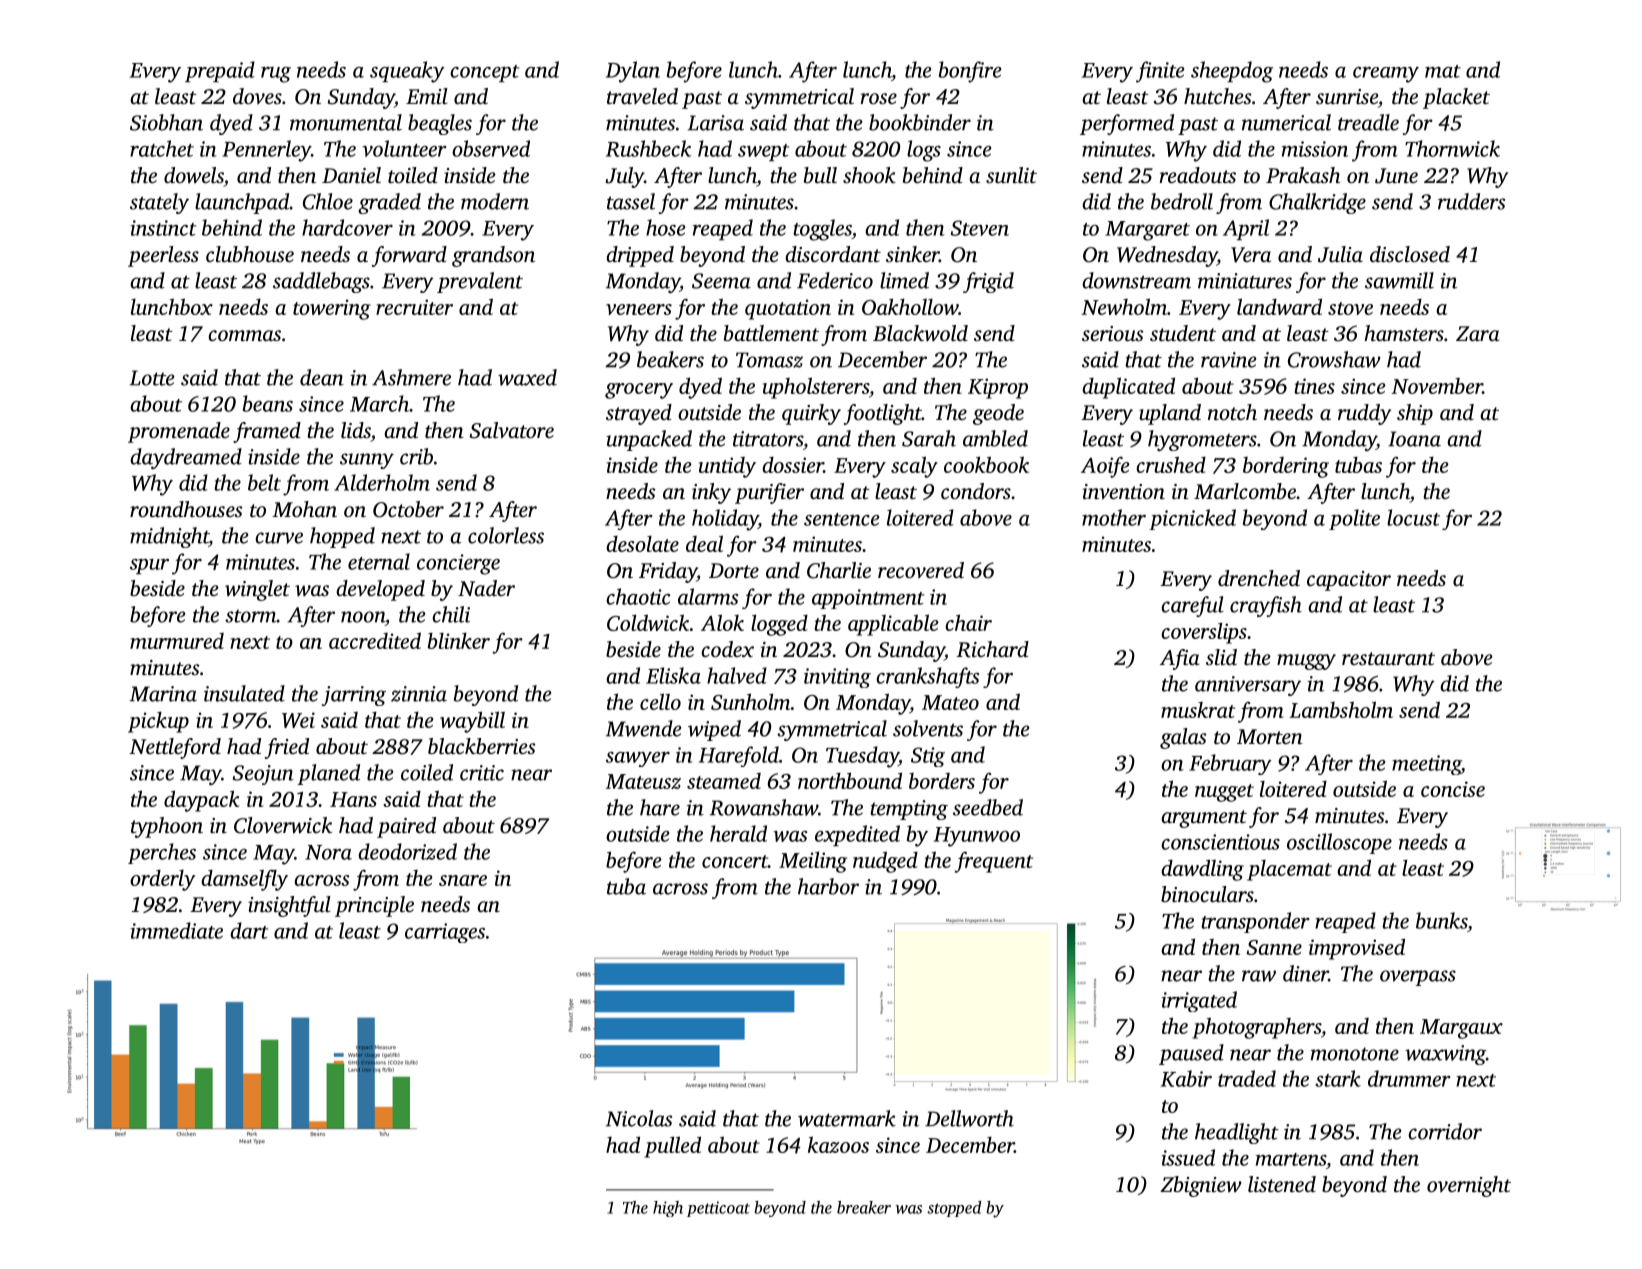 Image resolution: width=1642 pixels, height=1269 pixels. What do you see at coordinates (289, 906) in the screenshot?
I see `insightful` at bounding box center [289, 906].
